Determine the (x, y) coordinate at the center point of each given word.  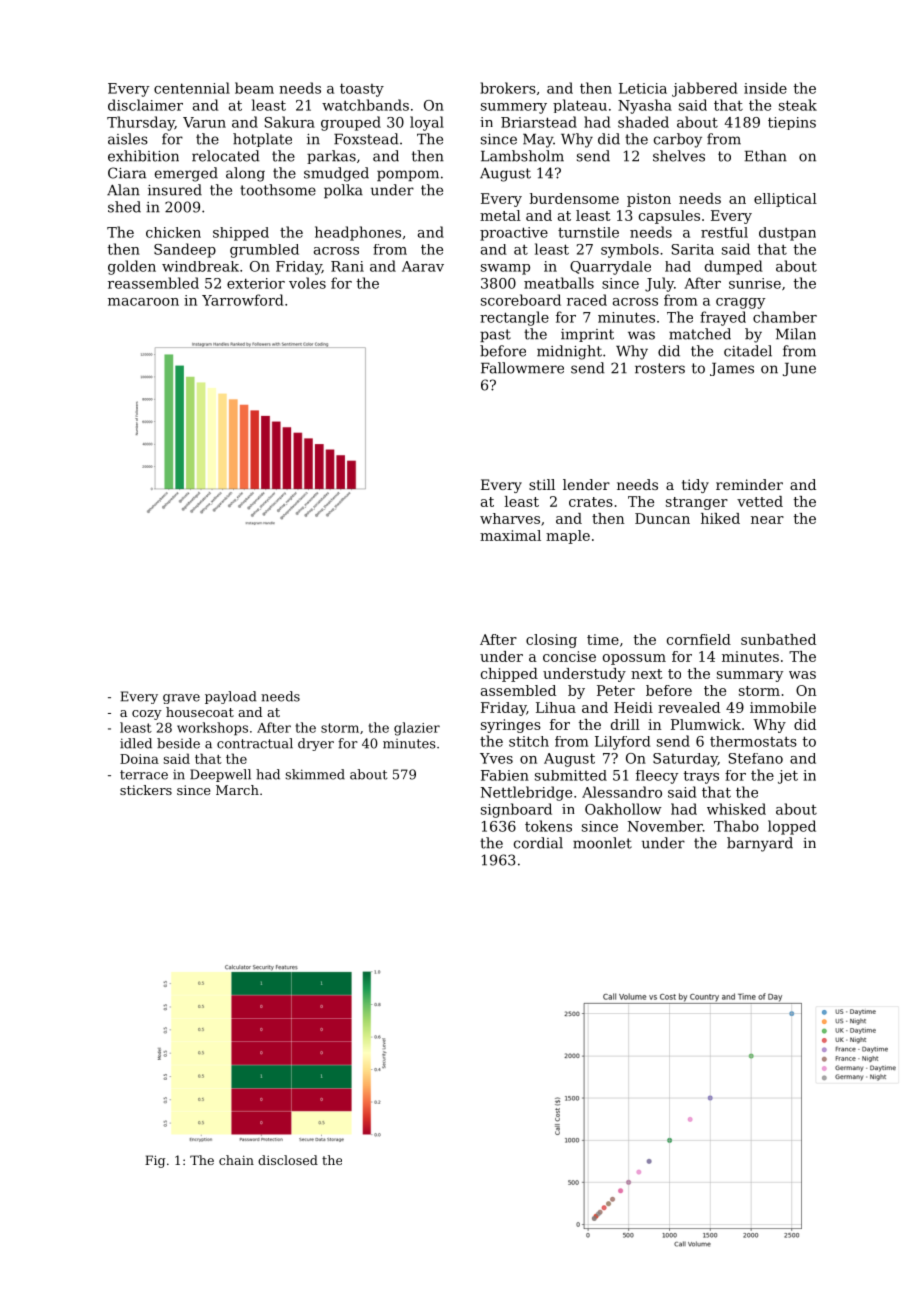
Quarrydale (610, 268)
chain (236, 1160)
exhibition (143, 156)
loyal (427, 123)
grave (181, 699)
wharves (510, 518)
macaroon (143, 302)
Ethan (766, 156)
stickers (146, 790)
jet (788, 777)
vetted (760, 501)
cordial (538, 843)
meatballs (559, 283)
